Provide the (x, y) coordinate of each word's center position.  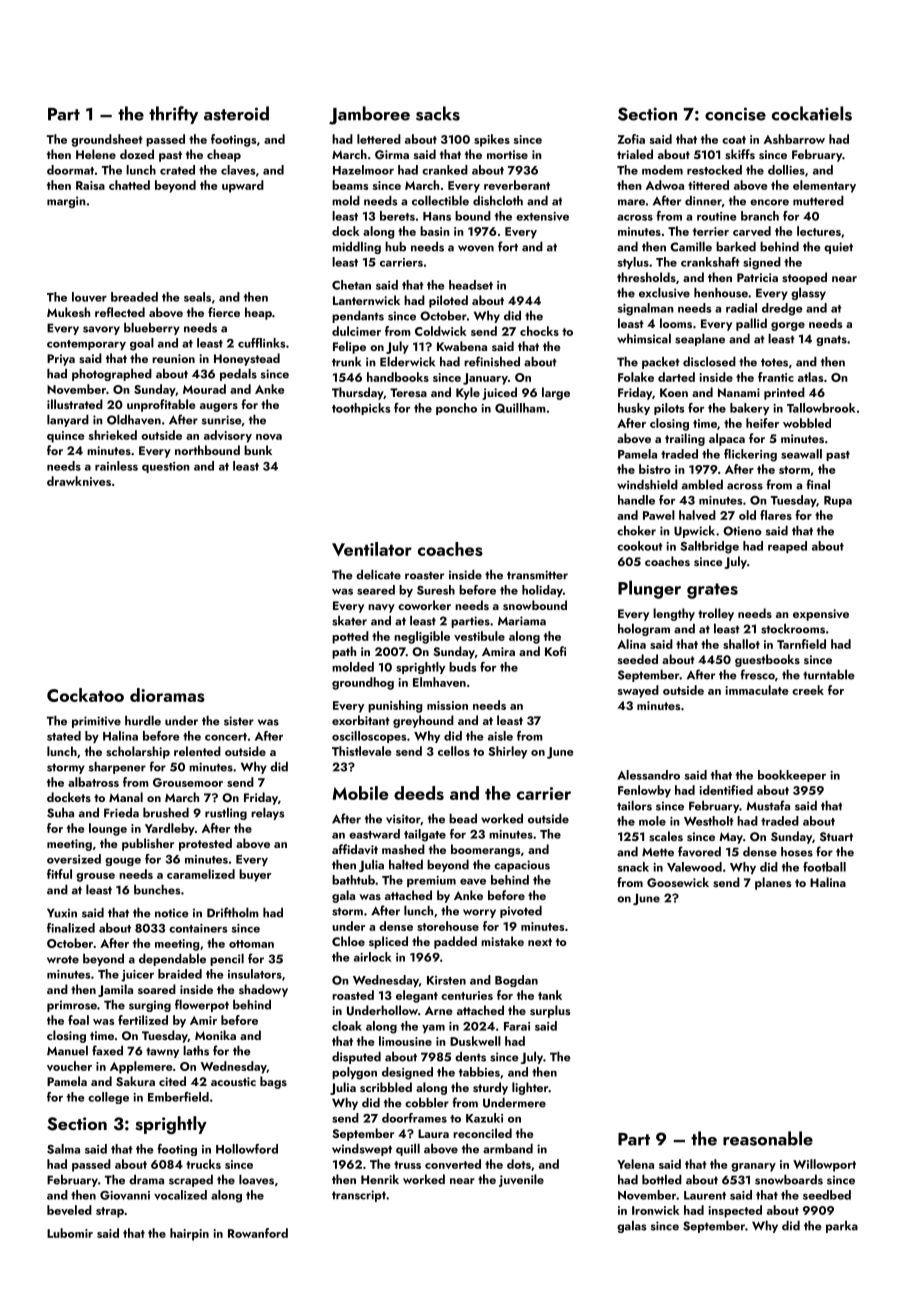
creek (808, 690)
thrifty (173, 115)
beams (350, 185)
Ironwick (656, 1210)
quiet (838, 248)
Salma (63, 1149)
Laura (433, 1133)
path (344, 652)
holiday (542, 591)
